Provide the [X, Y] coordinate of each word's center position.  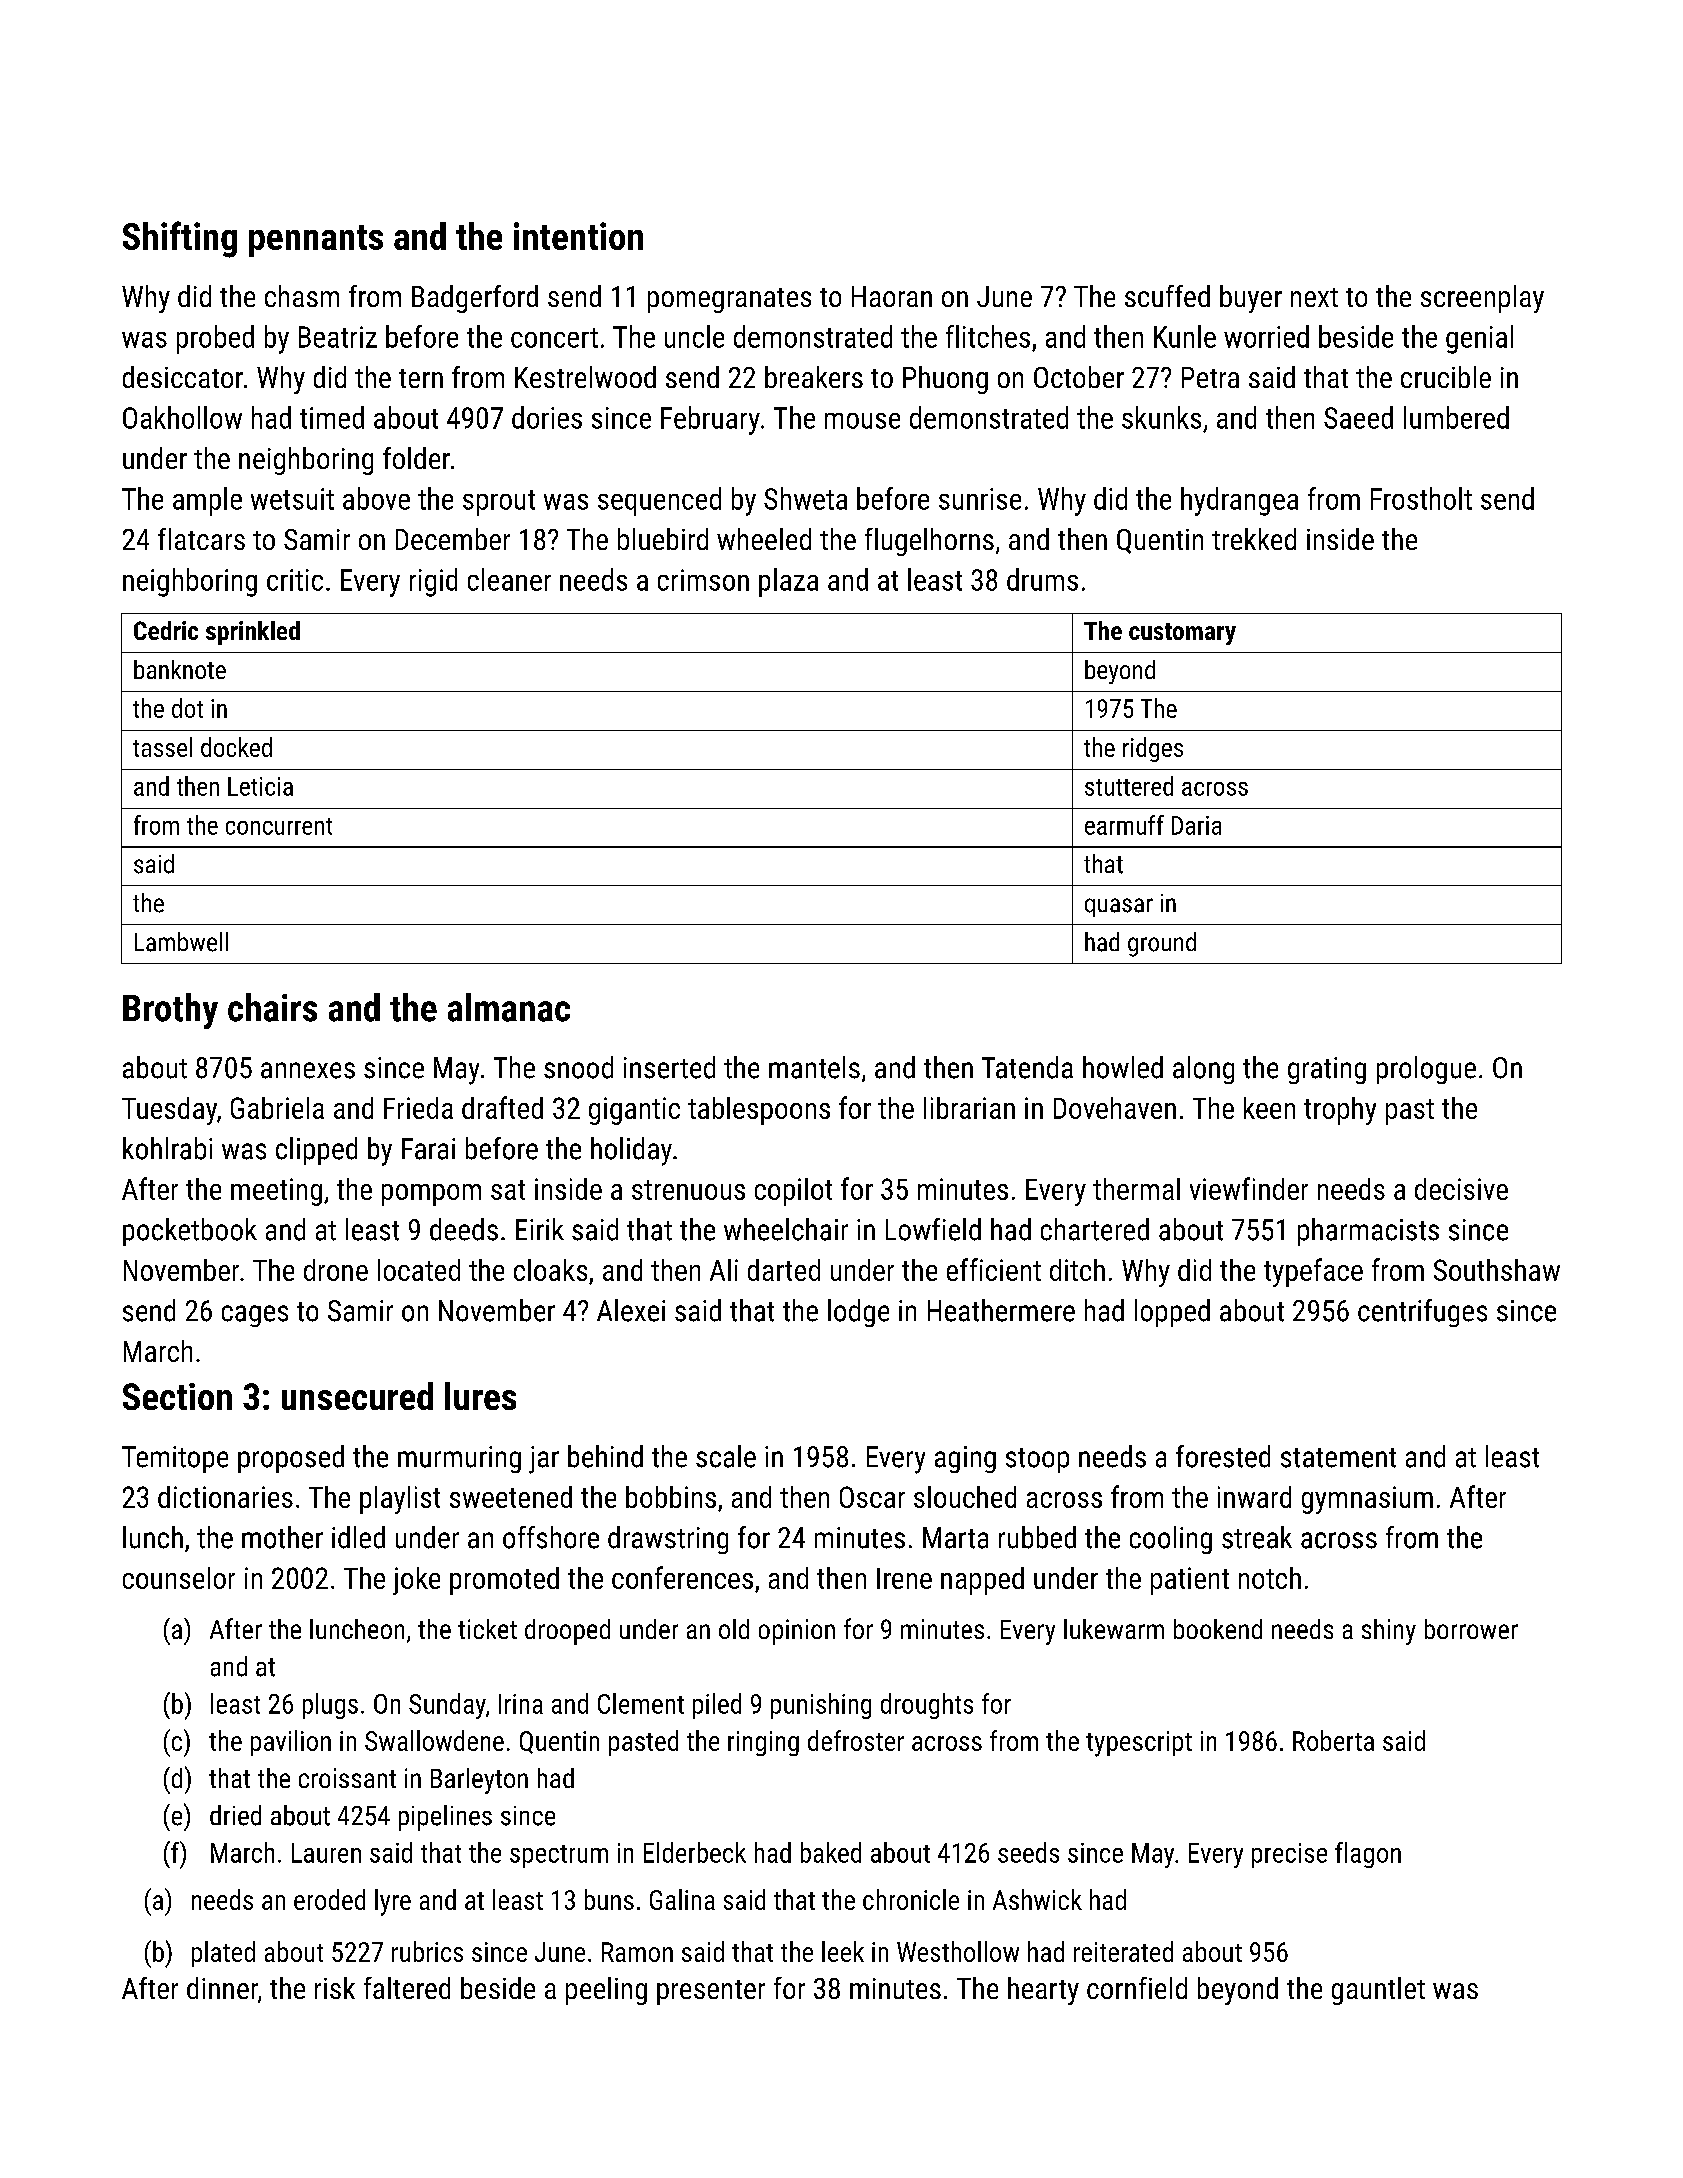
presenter [711, 1992]
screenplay [1482, 299]
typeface [1313, 1272]
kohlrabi [167, 1148]
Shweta [805, 498]
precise [1289, 1855]
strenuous [688, 1190]
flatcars [201, 539]
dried [235, 1815]
